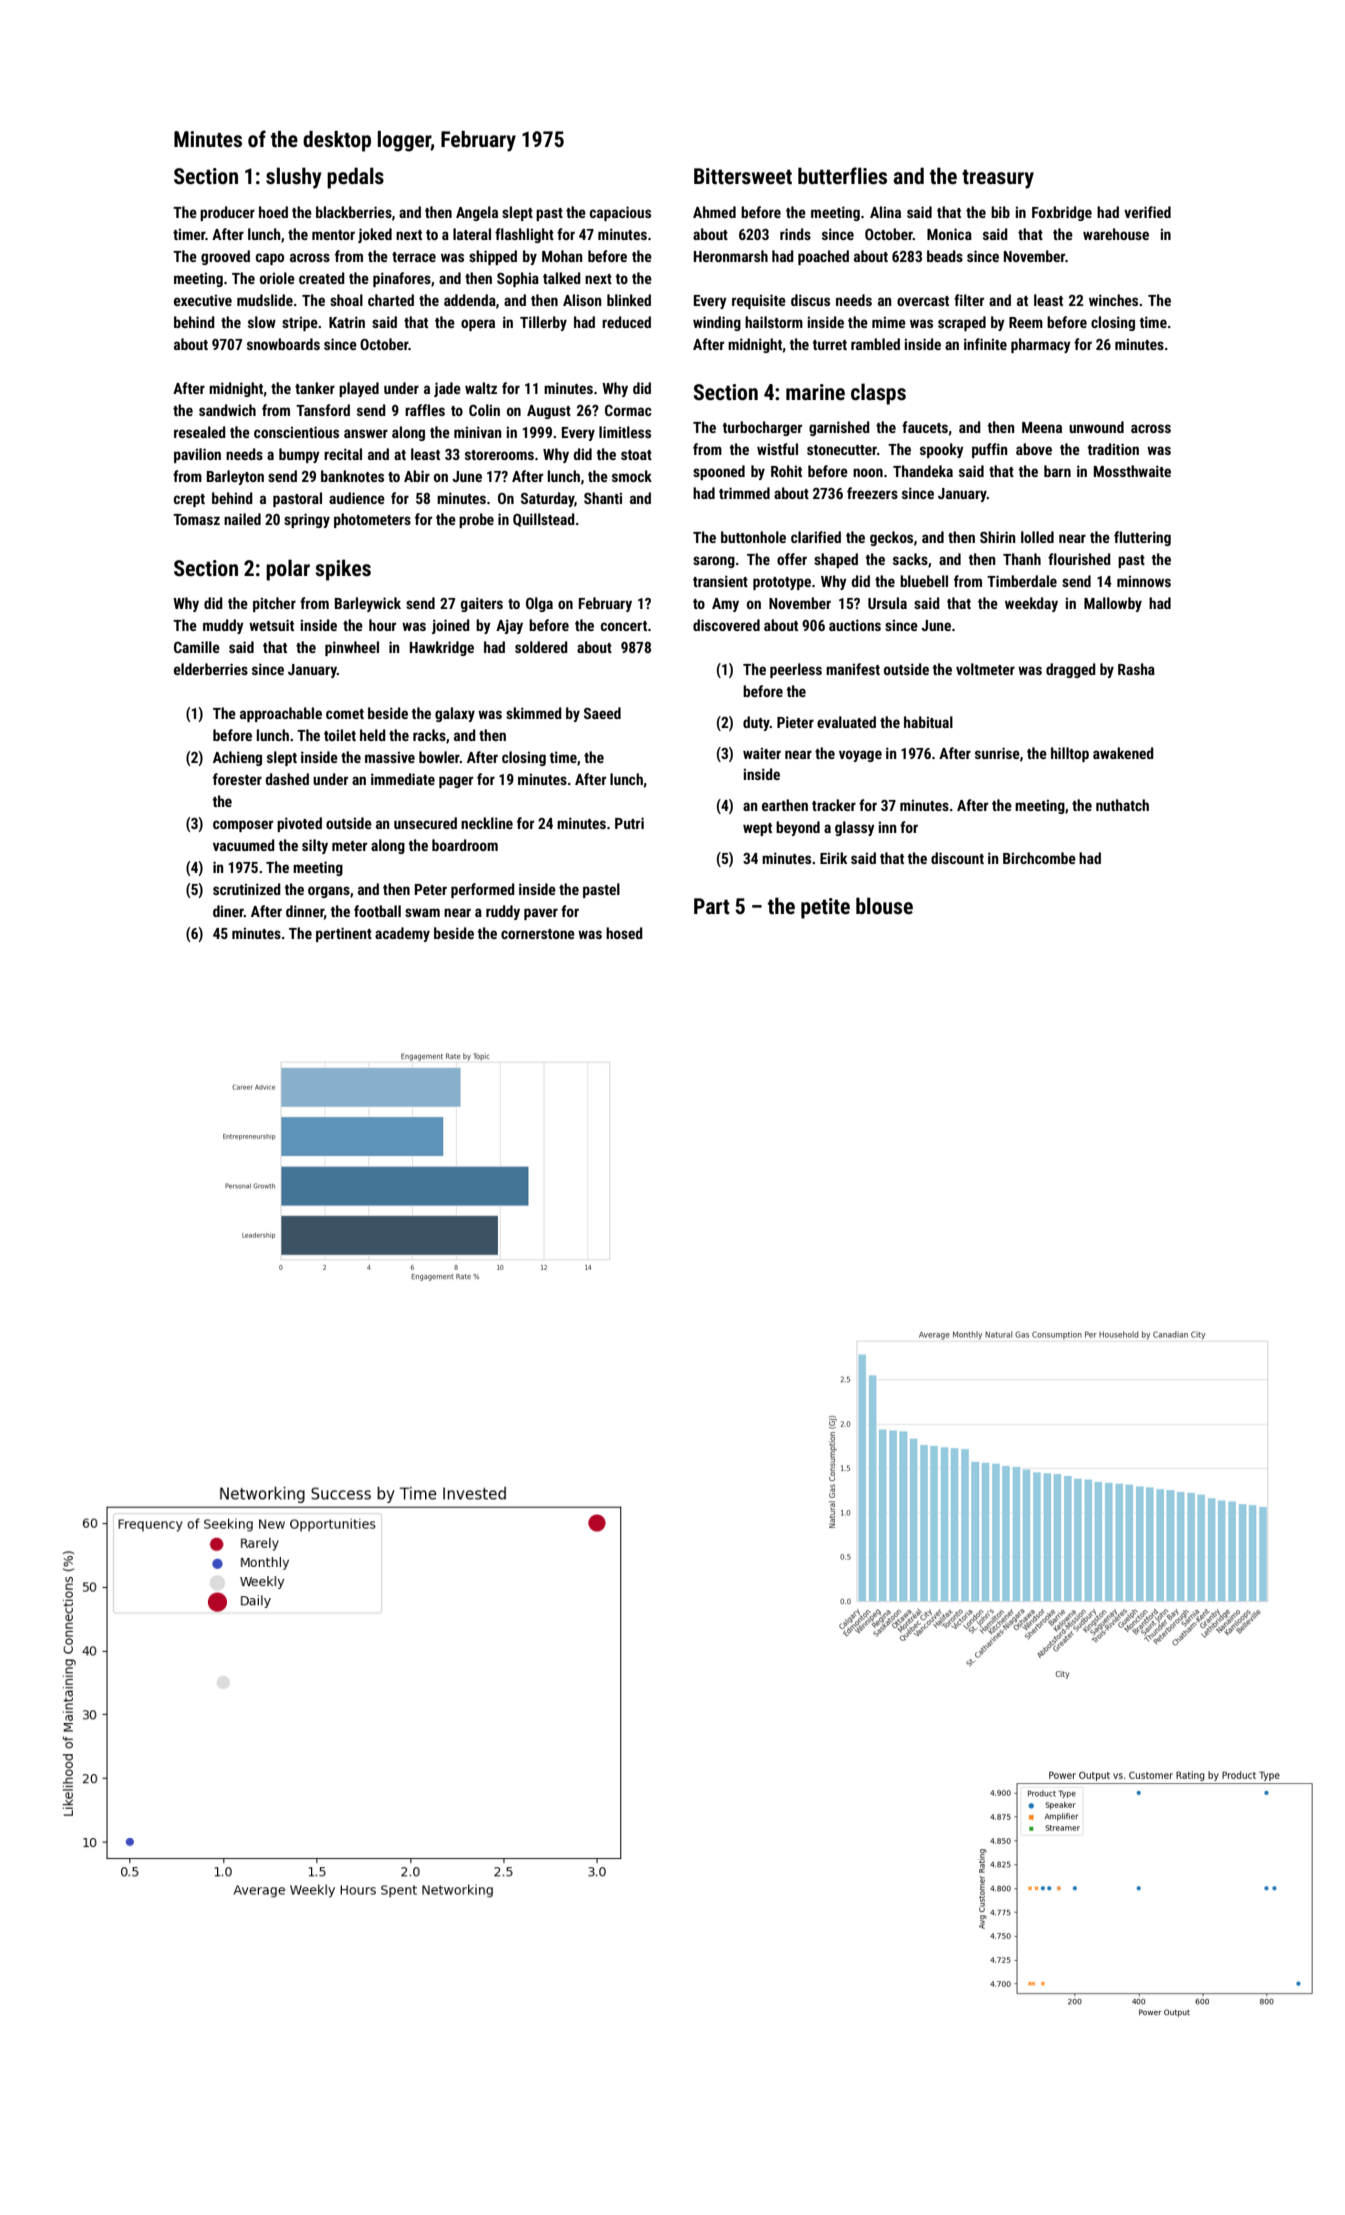 This screenshot has height=2215, width=1345. What do you see at coordinates (352, 648) in the screenshot?
I see `pinwheel` at bounding box center [352, 648].
